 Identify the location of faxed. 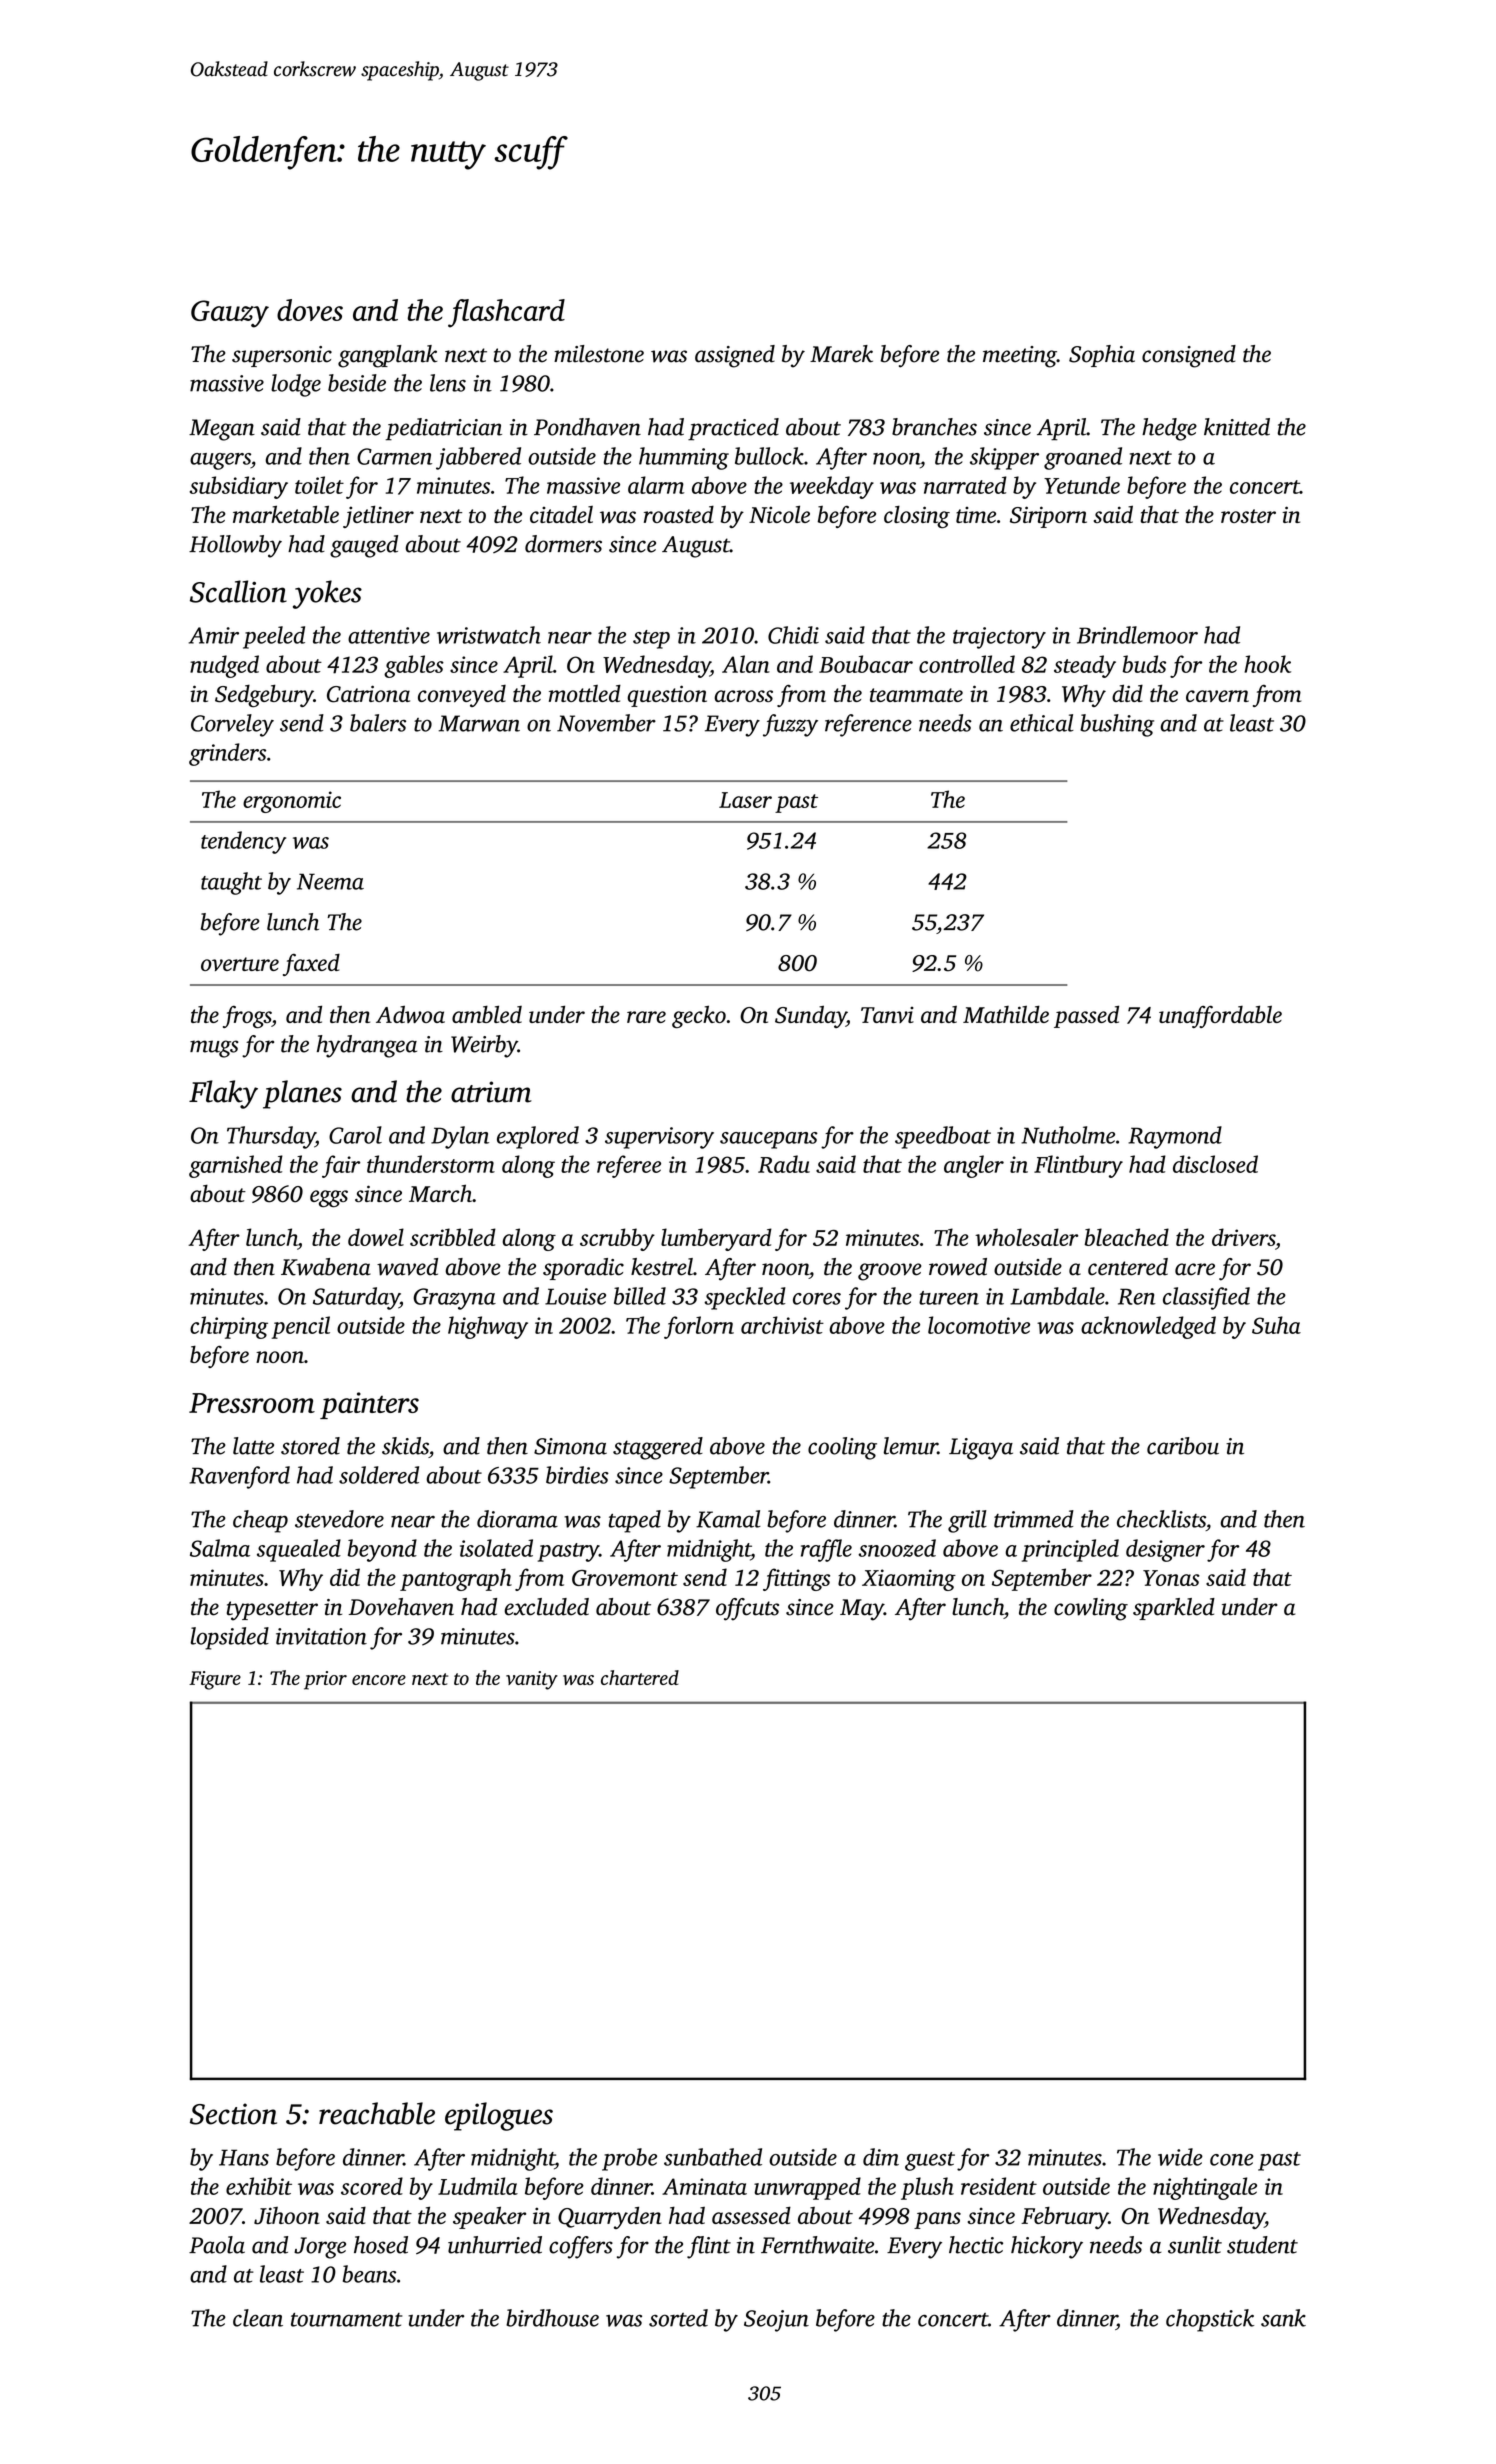
(311, 964).
